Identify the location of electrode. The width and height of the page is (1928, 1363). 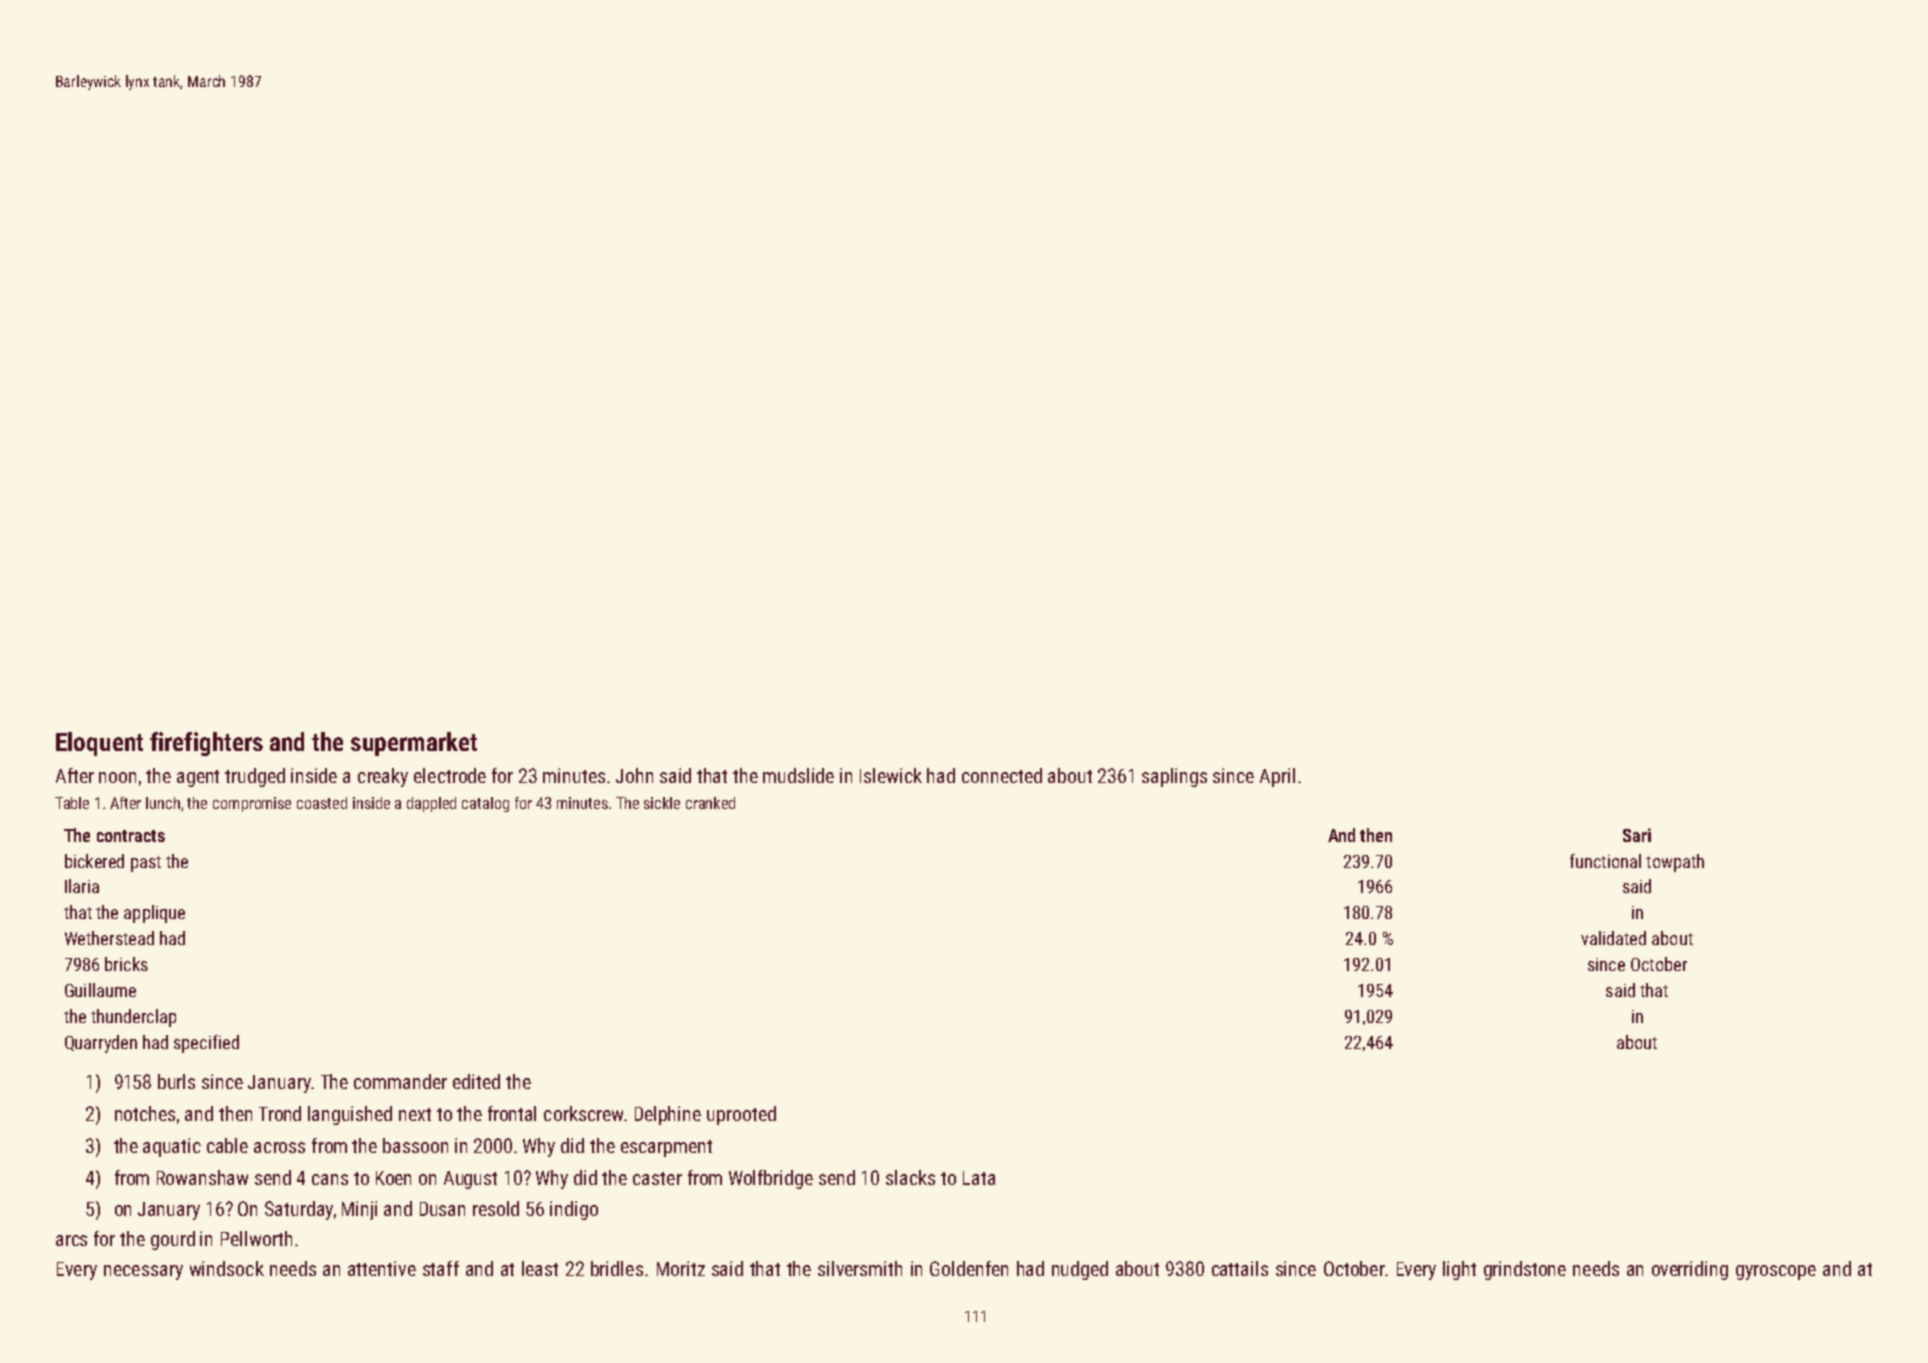
(450, 775).
